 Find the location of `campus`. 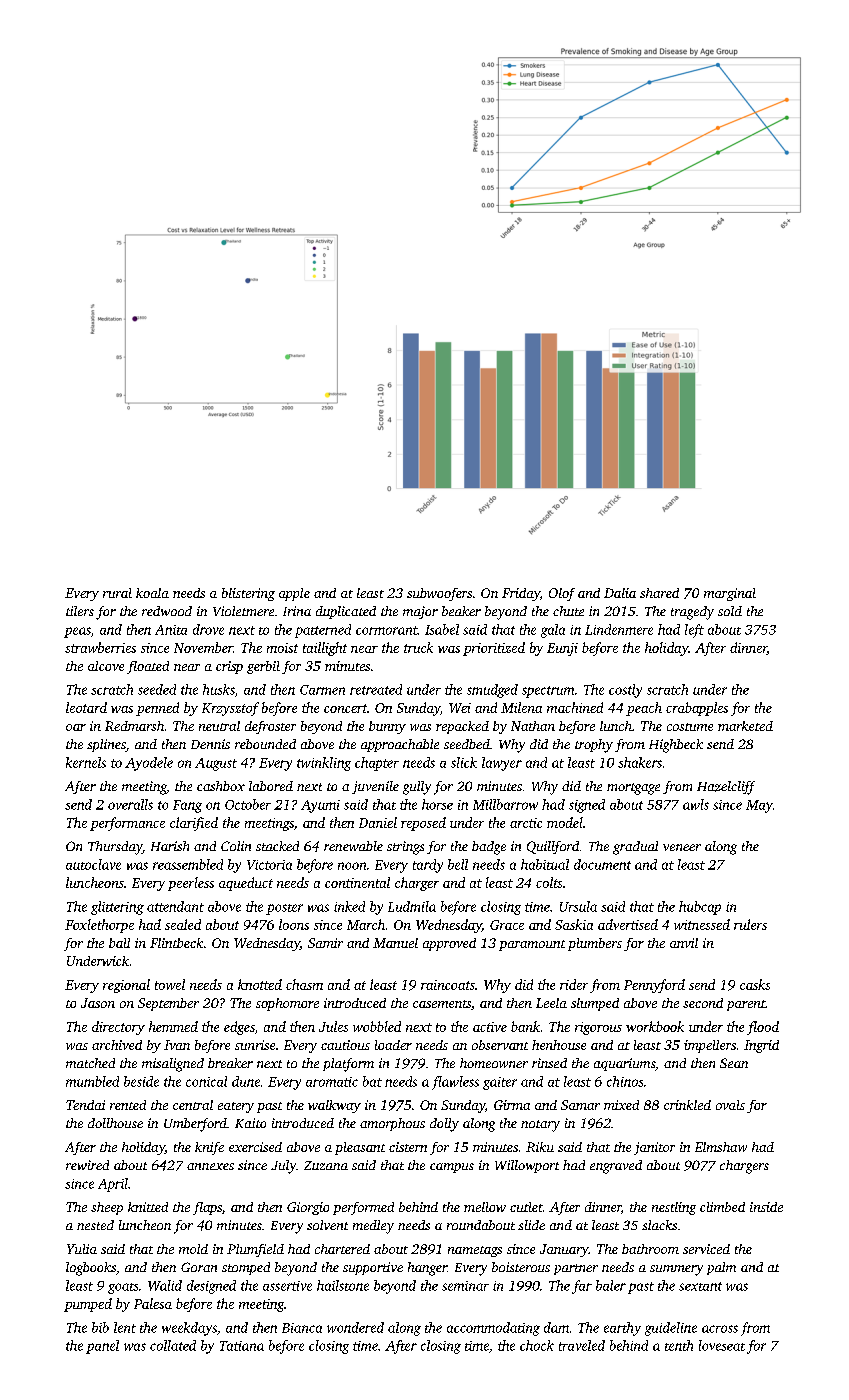

campus is located at coordinates (452, 1168).
